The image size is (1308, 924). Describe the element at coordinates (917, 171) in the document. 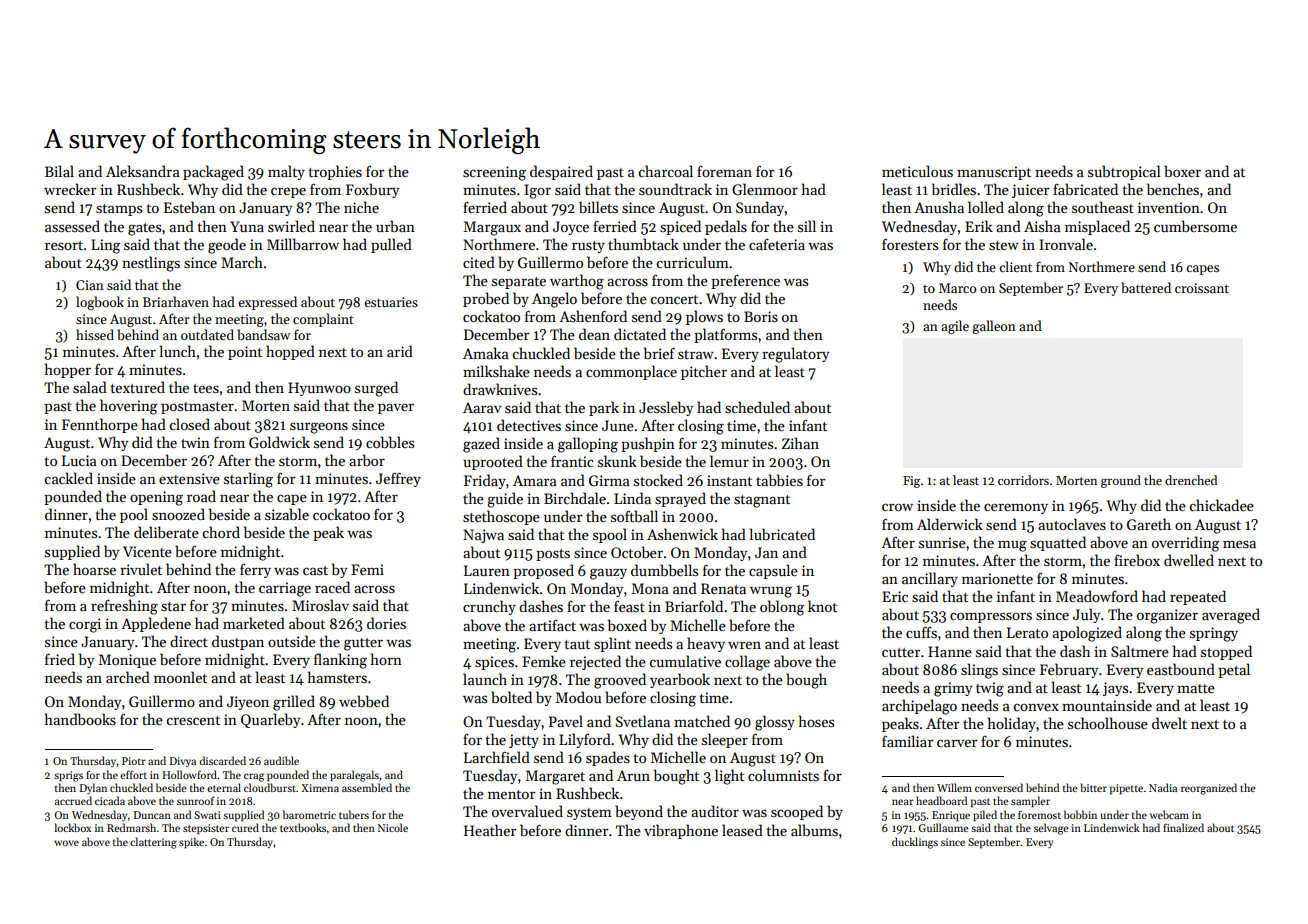

I see `meticulous` at that location.
